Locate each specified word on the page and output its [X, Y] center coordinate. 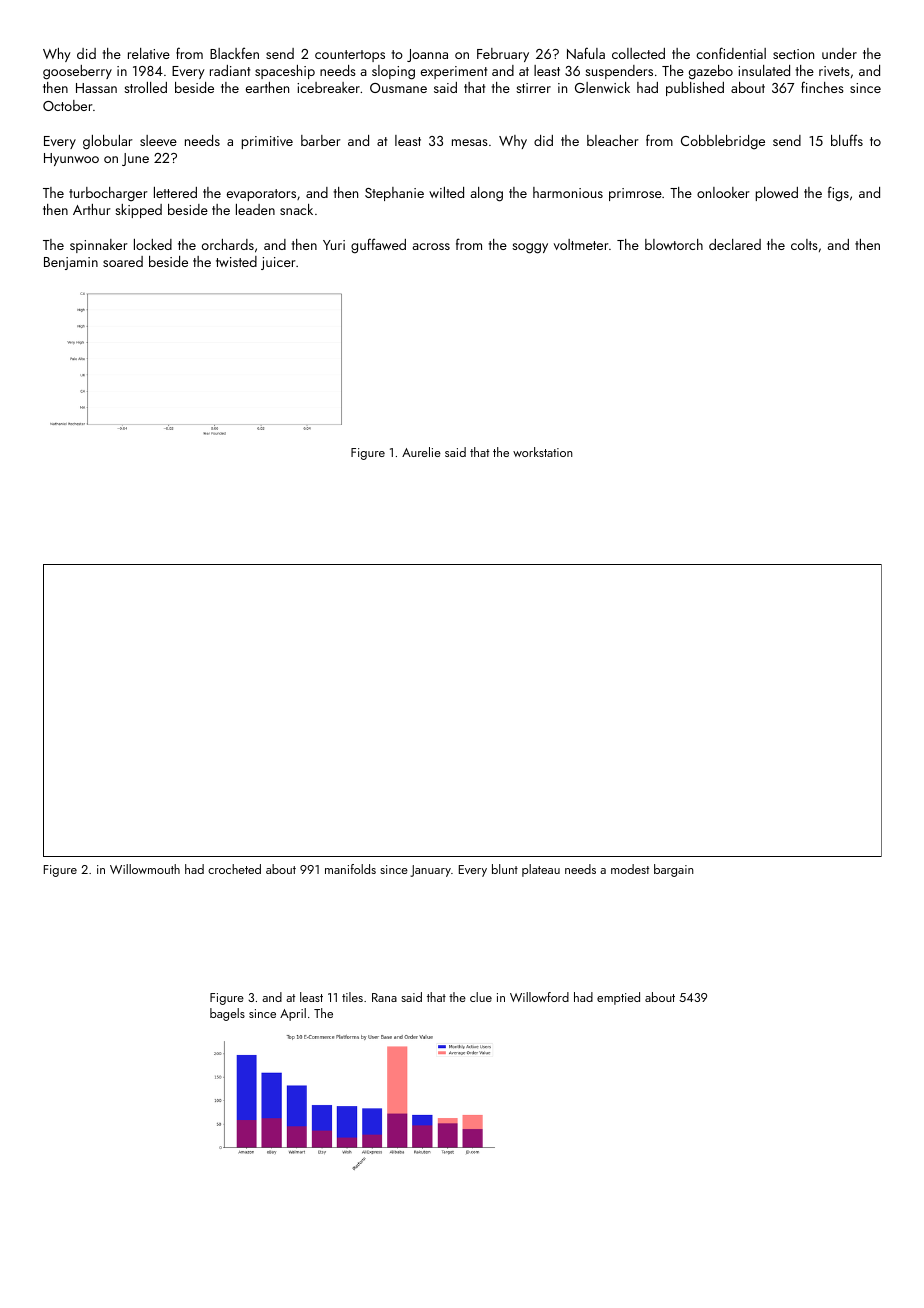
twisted [236, 261]
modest [630, 869]
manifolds [350, 869]
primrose [635, 194]
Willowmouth [145, 869]
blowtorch [674, 244]
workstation [543, 452]
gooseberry [77, 72]
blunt [505, 869]
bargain [674, 870]
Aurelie [421, 452]
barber [321, 140]
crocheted [234, 869]
